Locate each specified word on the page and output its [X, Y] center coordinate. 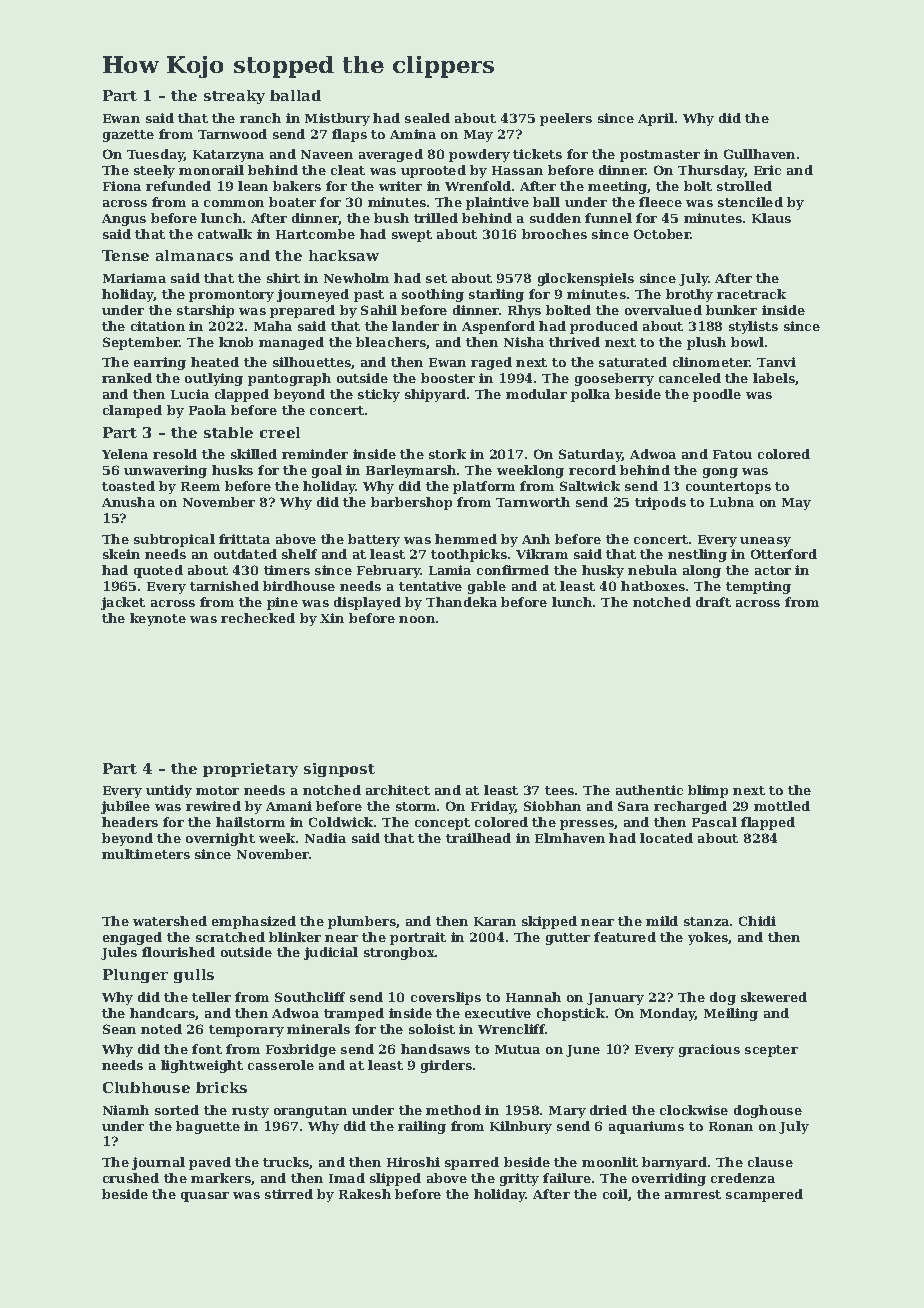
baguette [208, 1127]
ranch [260, 118]
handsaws [435, 1049]
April [656, 119]
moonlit [610, 1162]
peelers [566, 119]
